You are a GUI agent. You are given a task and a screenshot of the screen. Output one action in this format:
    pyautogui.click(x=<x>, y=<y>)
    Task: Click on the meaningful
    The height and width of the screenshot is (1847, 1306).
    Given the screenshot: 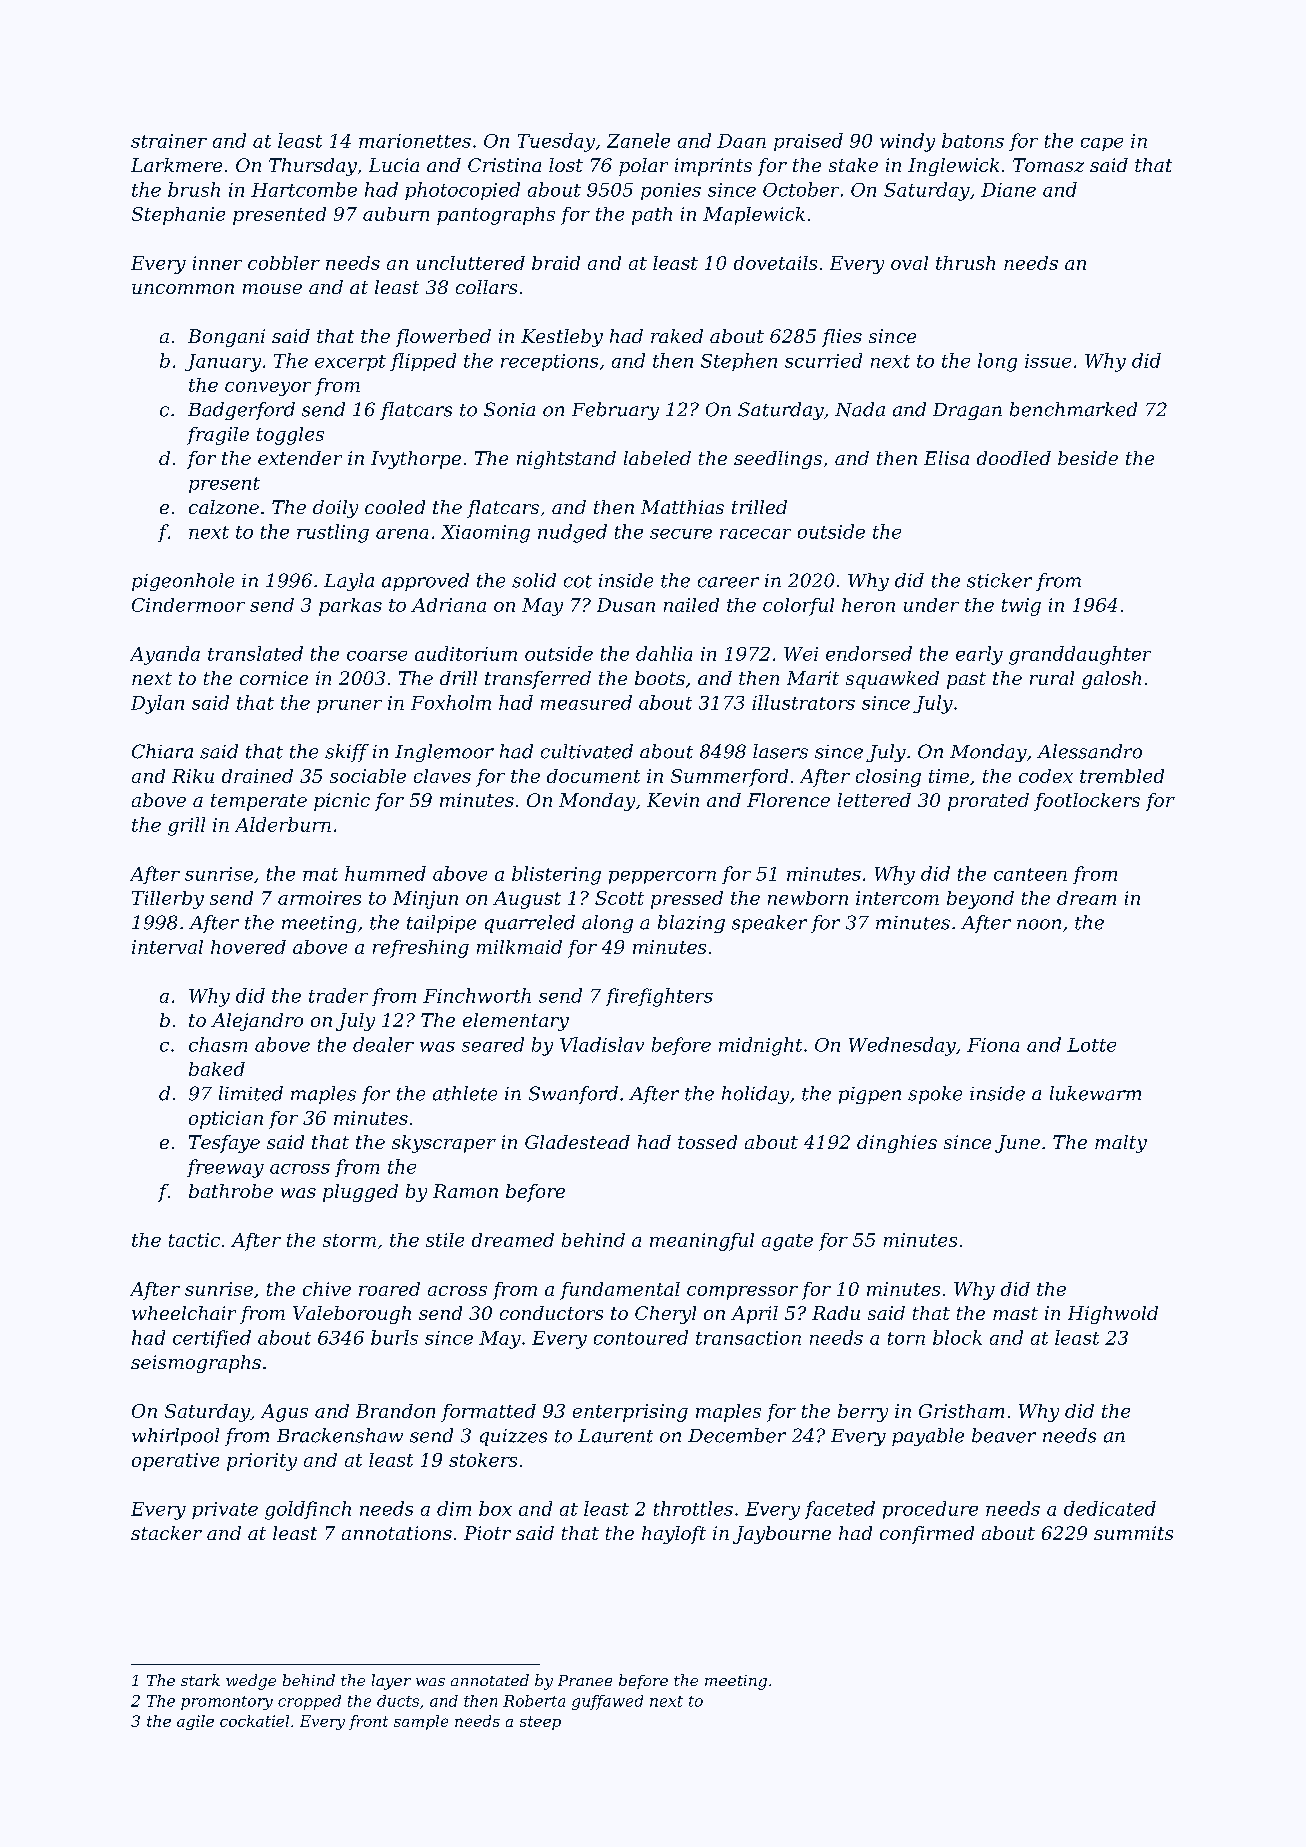 What is the action you would take?
    pyautogui.click(x=702, y=1242)
